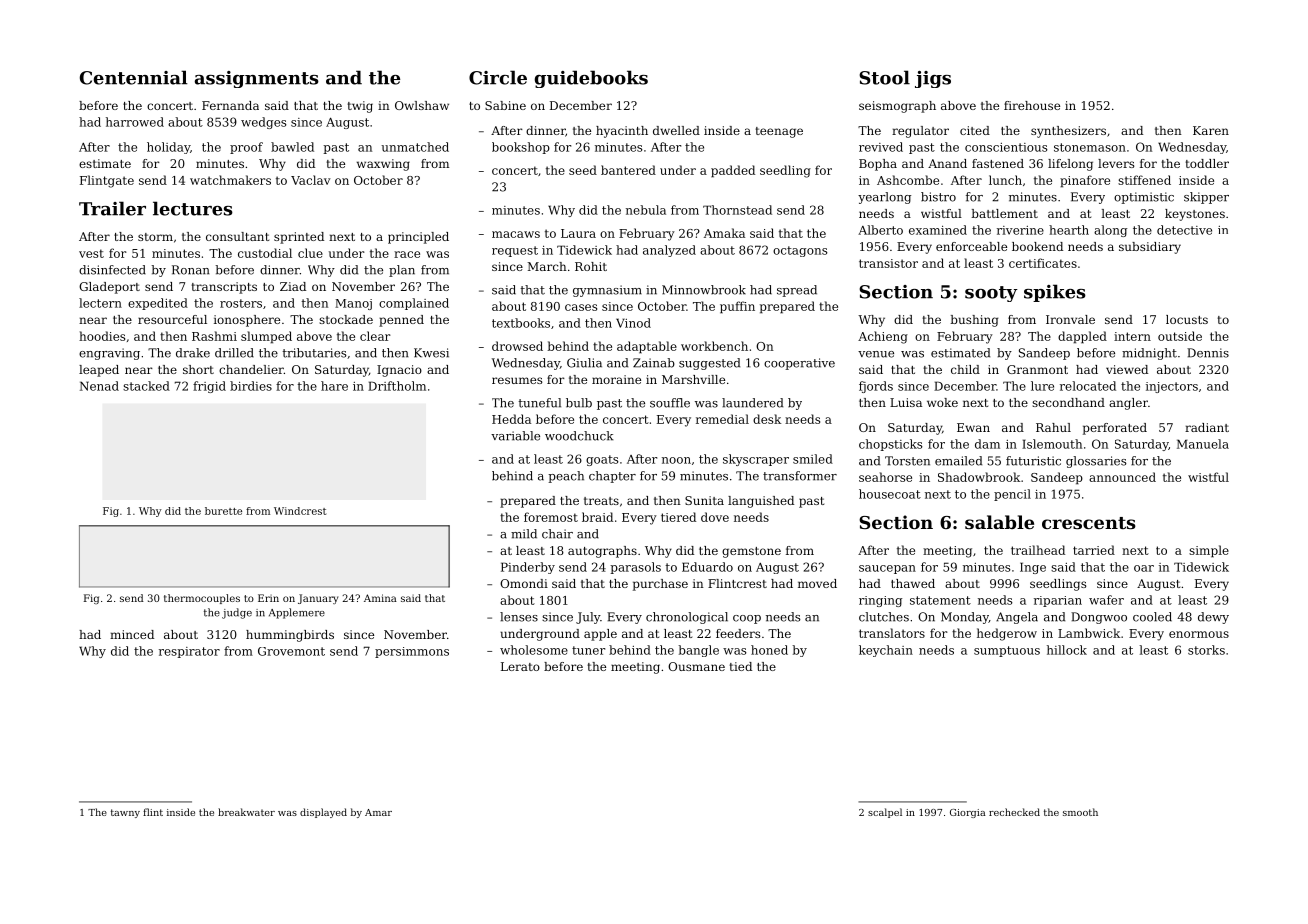 Image resolution: width=1308 pixels, height=924 pixels. Describe the element at coordinates (968, 813) in the page. I see `Giorgia` at that location.
